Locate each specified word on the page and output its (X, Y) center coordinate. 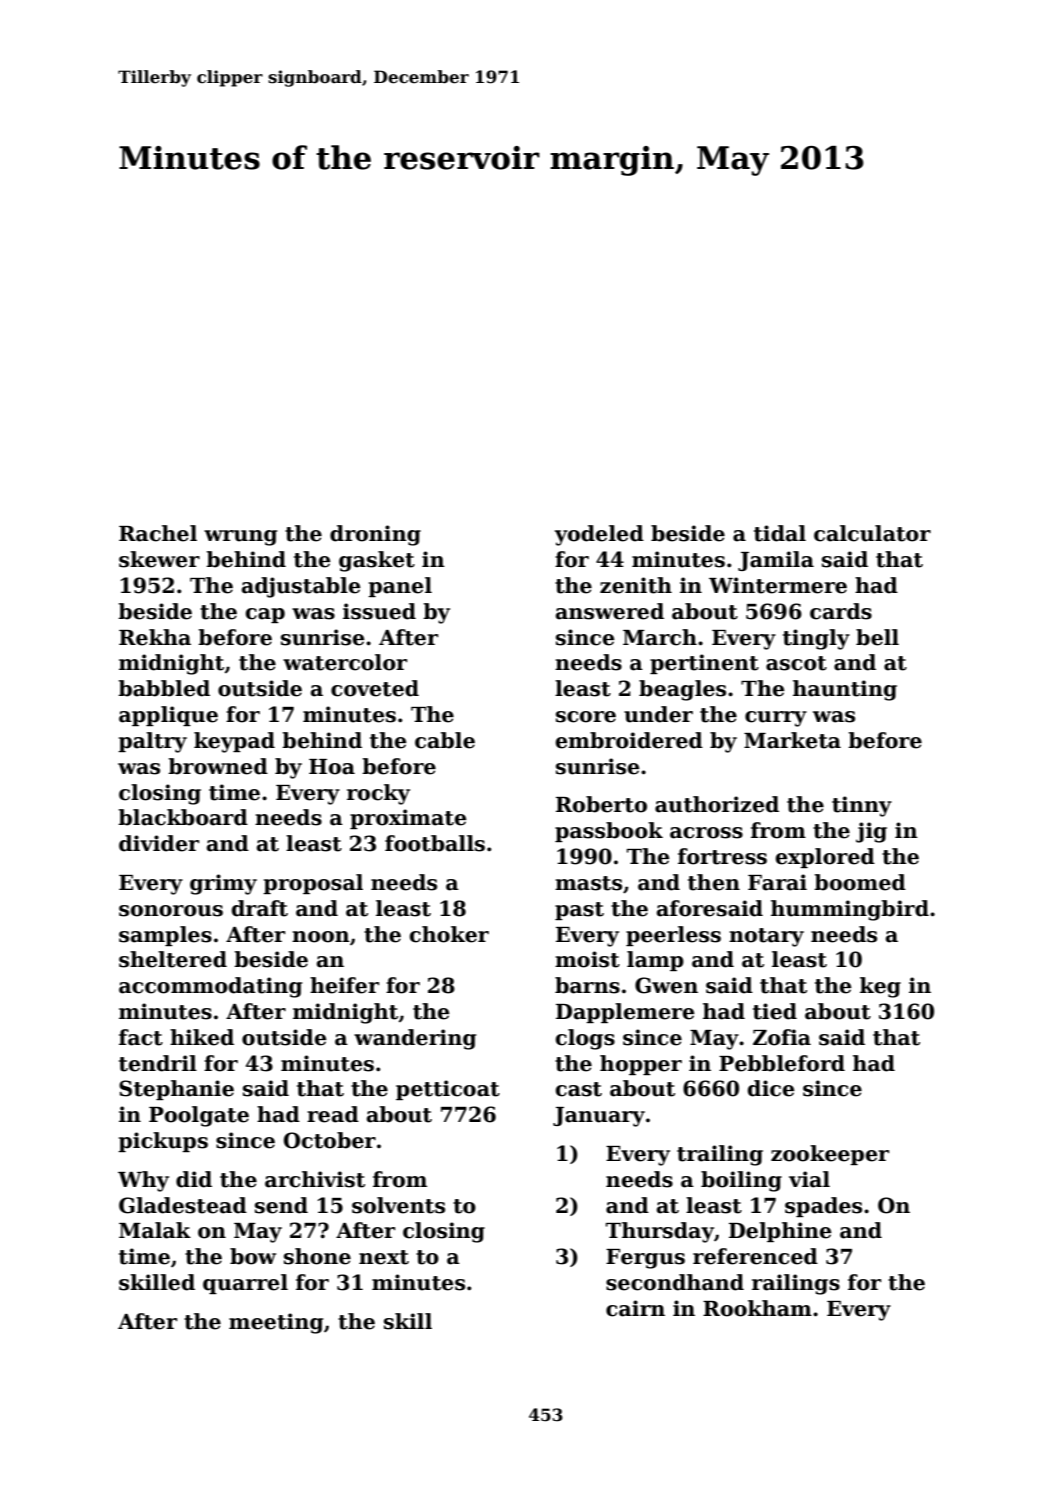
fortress (722, 856)
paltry (152, 742)
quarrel (245, 1284)
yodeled (599, 535)
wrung (240, 538)
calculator (872, 533)
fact (141, 1037)
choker (449, 934)
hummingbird (850, 910)
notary (766, 937)
